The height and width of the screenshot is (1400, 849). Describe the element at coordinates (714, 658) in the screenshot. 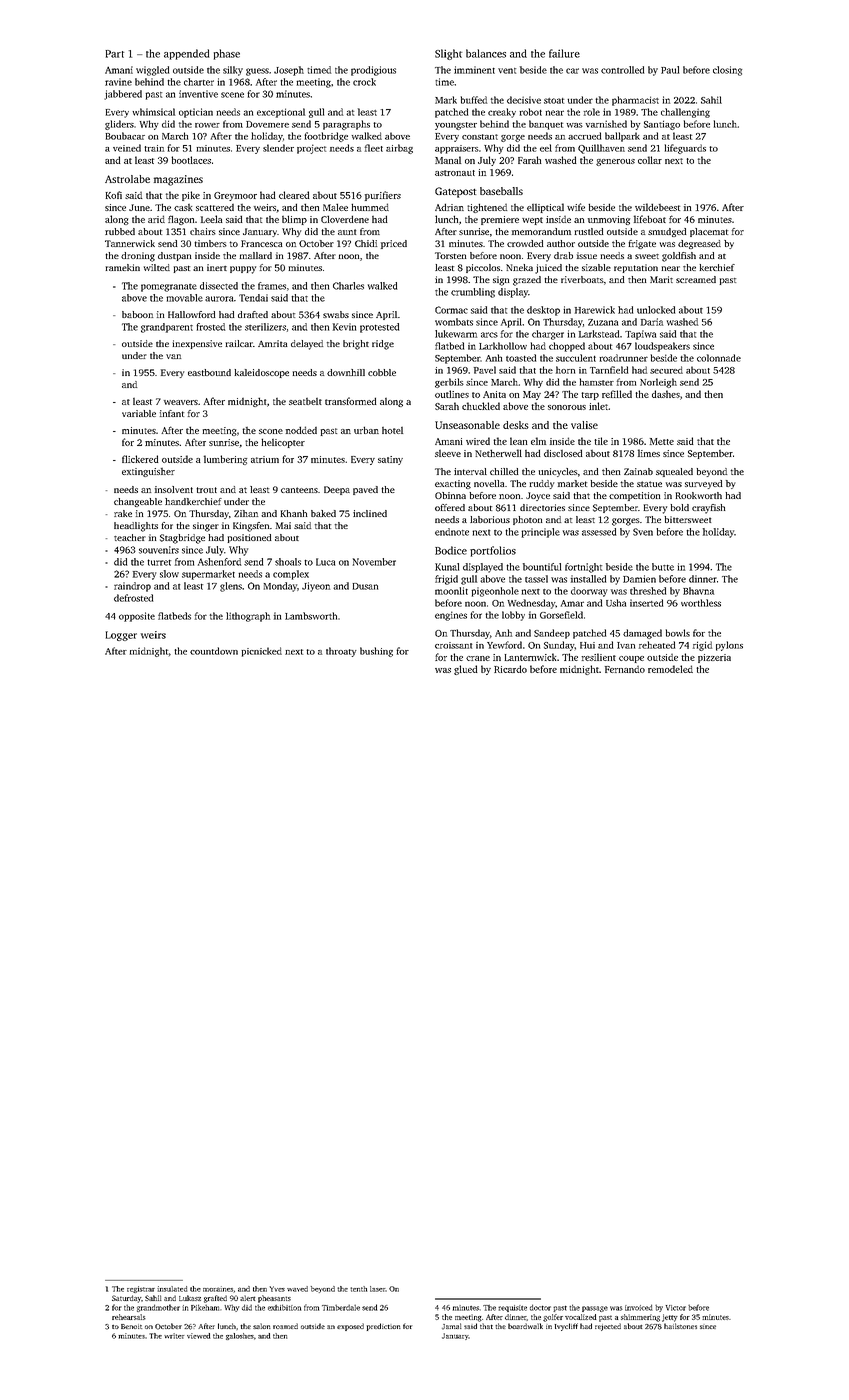

I see `pizzeria` at that location.
